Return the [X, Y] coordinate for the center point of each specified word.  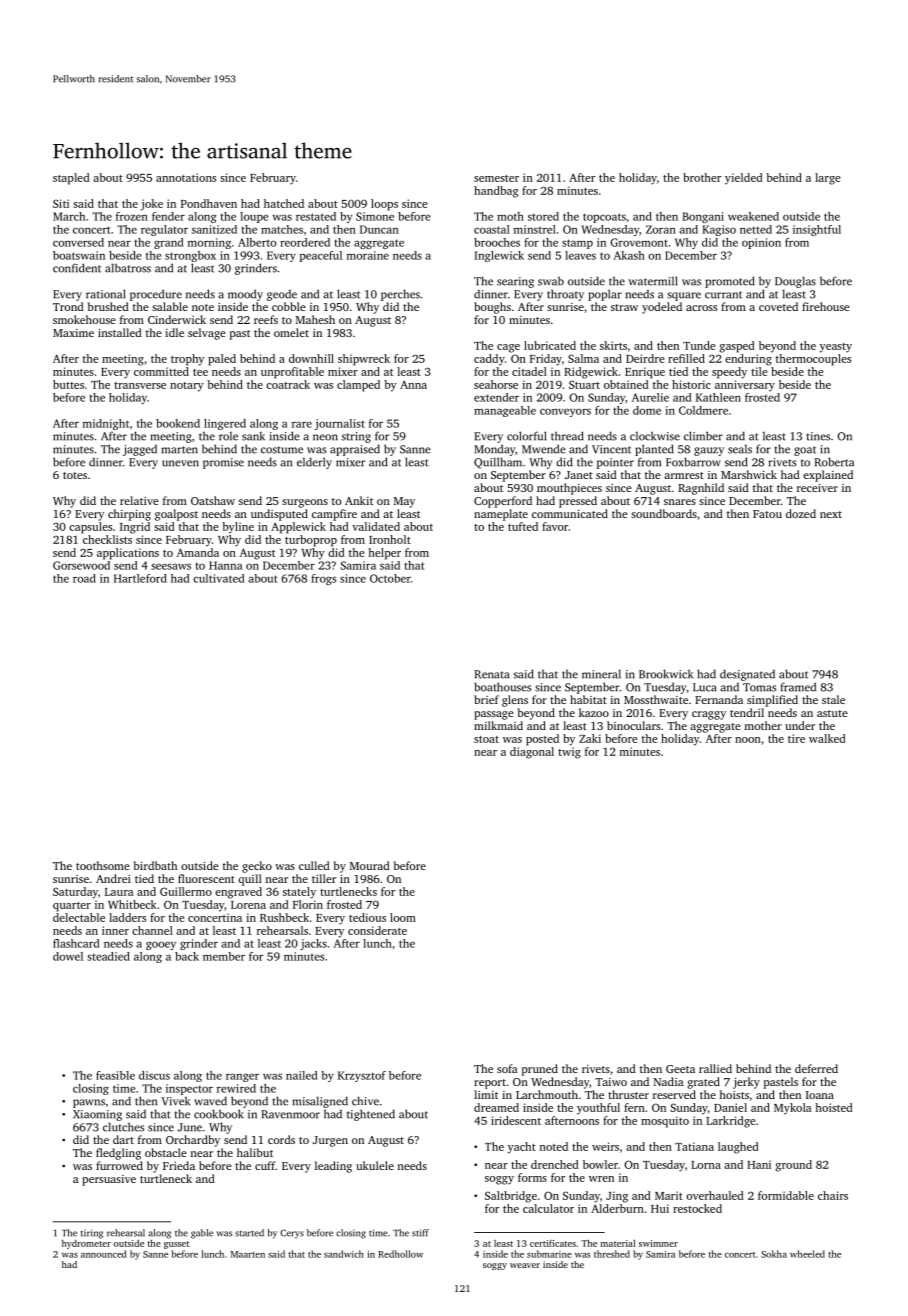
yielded [744, 179]
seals [740, 449]
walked [827, 738]
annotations [186, 177]
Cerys [292, 1234]
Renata [491, 674]
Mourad [370, 865]
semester [496, 178]
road [84, 578]
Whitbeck [132, 904]
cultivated [219, 578]
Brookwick [666, 674]
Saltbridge [511, 1197]
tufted [523, 526]
